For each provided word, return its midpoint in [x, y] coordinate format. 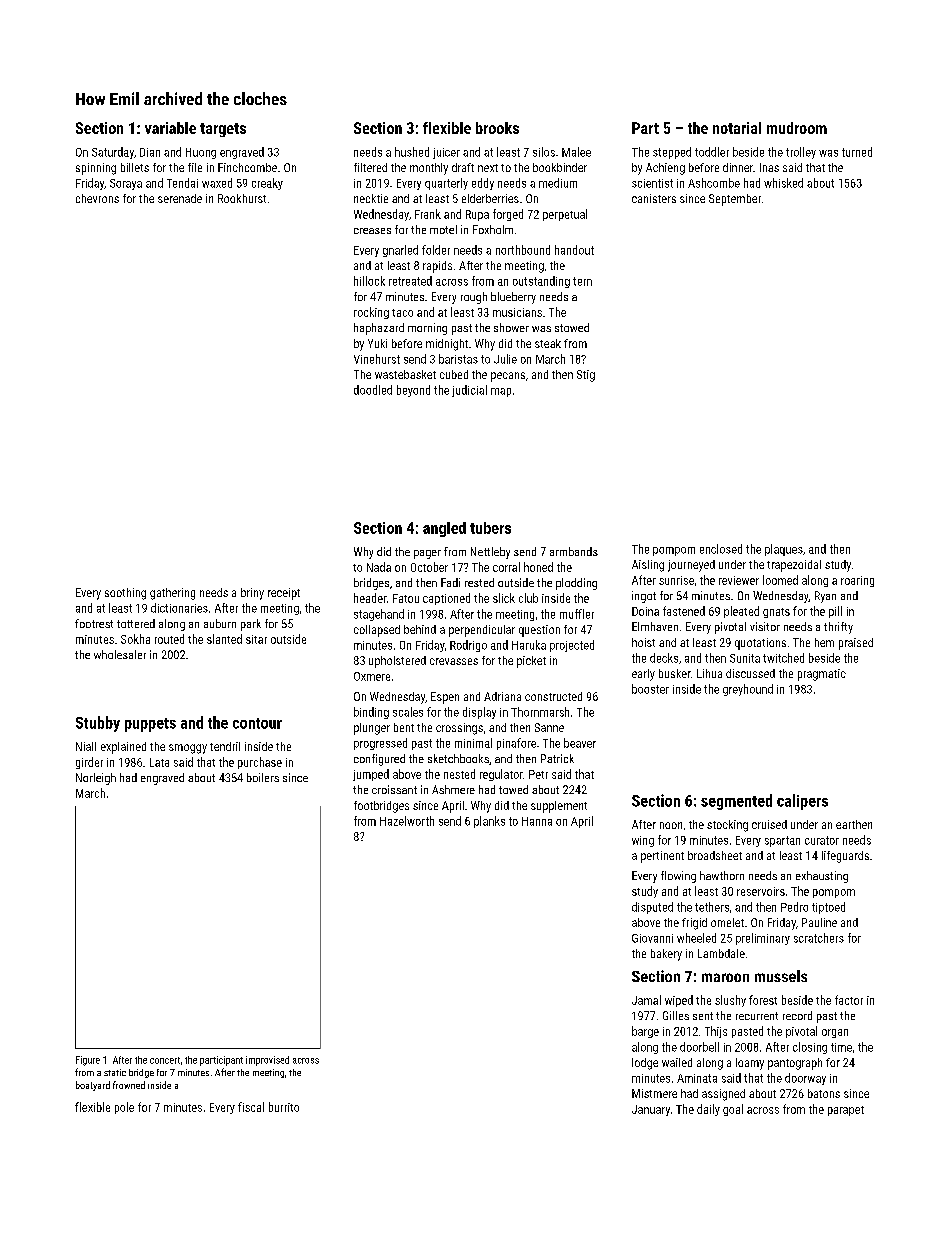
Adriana [502, 696]
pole [124, 1108]
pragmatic [822, 675]
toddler [712, 152]
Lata [159, 762]
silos [544, 152]
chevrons [97, 198]
